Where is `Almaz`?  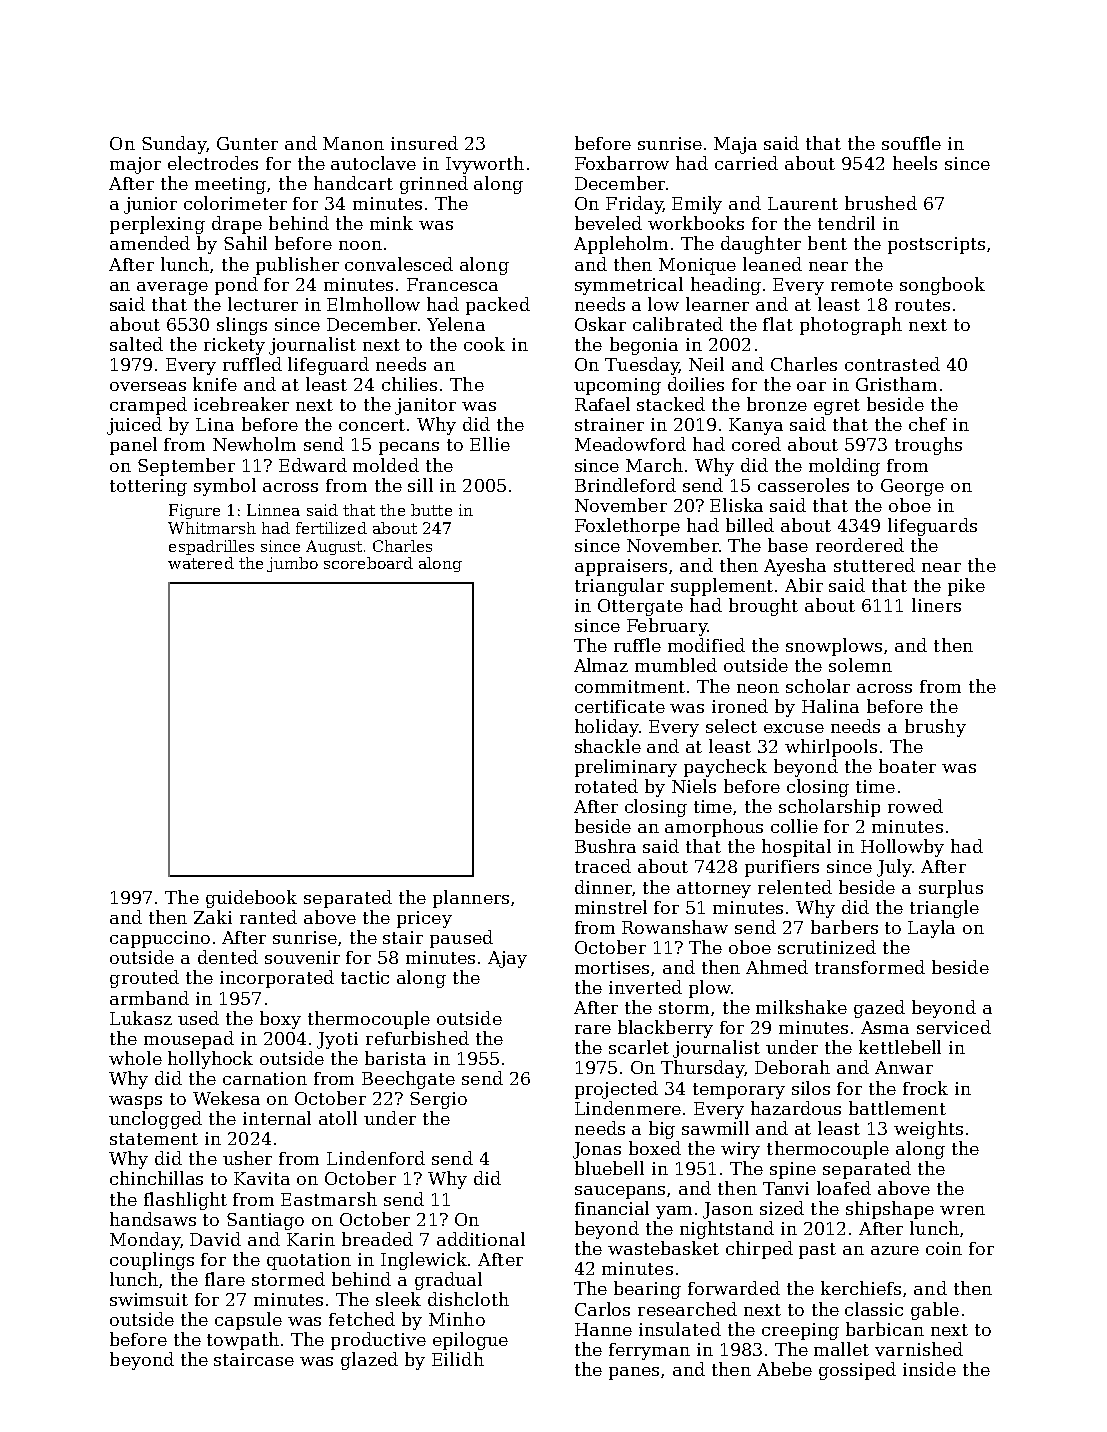
Almaz is located at coordinates (601, 665).
